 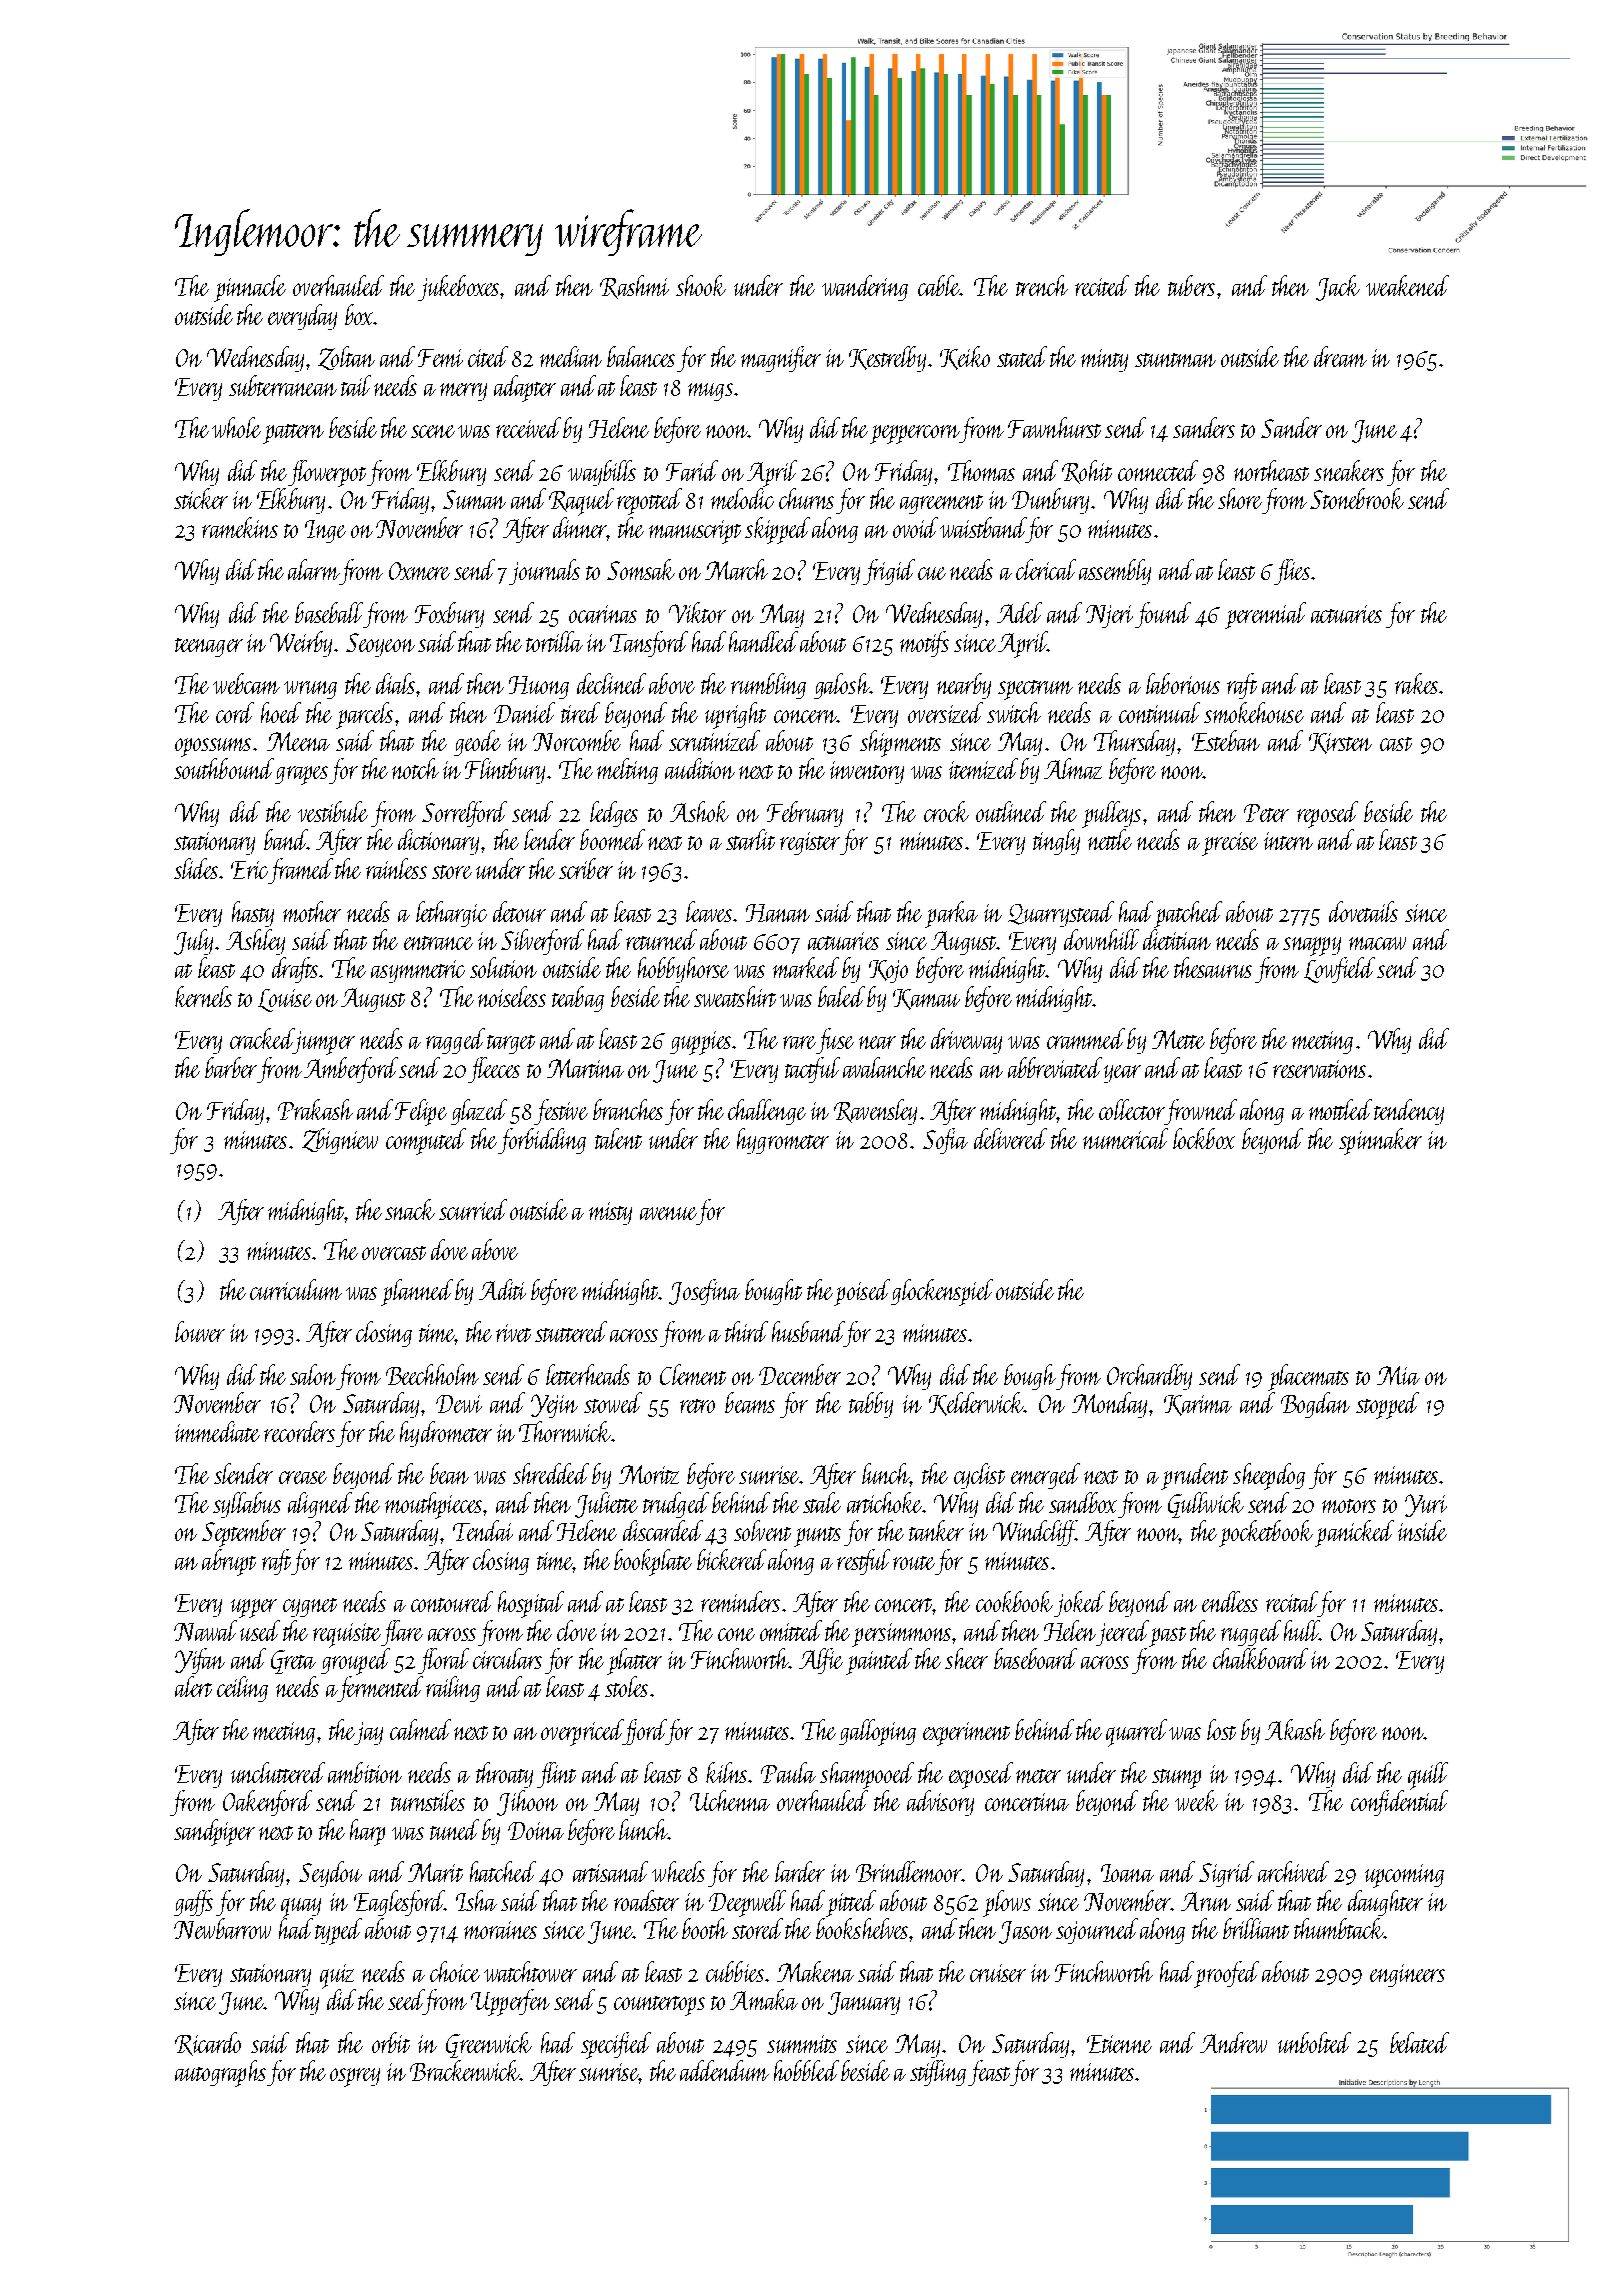 I want to click on Kelderwick, so click(x=976, y=1404).
